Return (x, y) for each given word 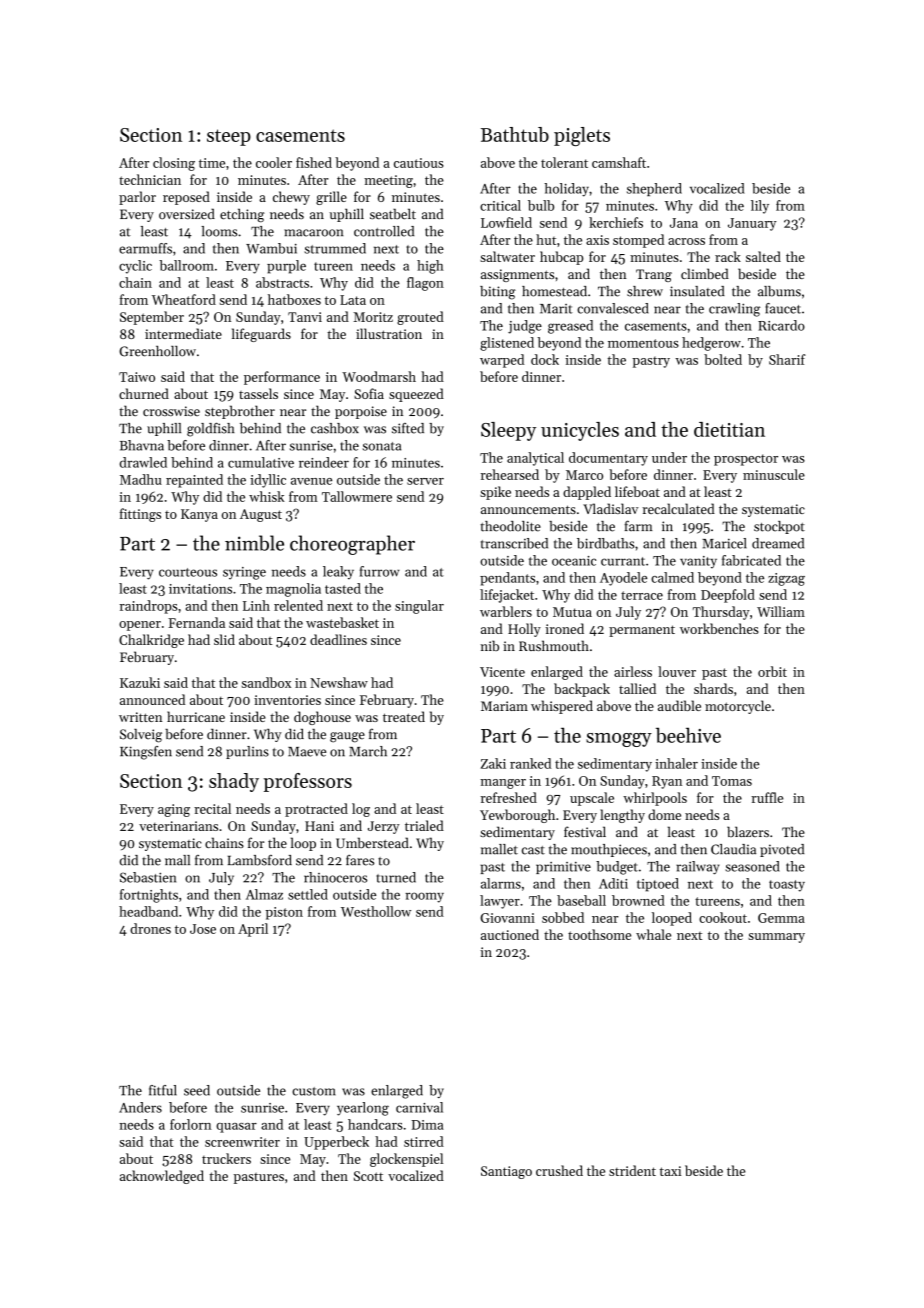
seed (197, 1090)
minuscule (774, 474)
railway (697, 868)
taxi (670, 1171)
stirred (424, 1141)
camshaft (619, 162)
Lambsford (260, 860)
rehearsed (510, 474)
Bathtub (515, 134)
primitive (563, 868)
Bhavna (142, 445)
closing (174, 164)
